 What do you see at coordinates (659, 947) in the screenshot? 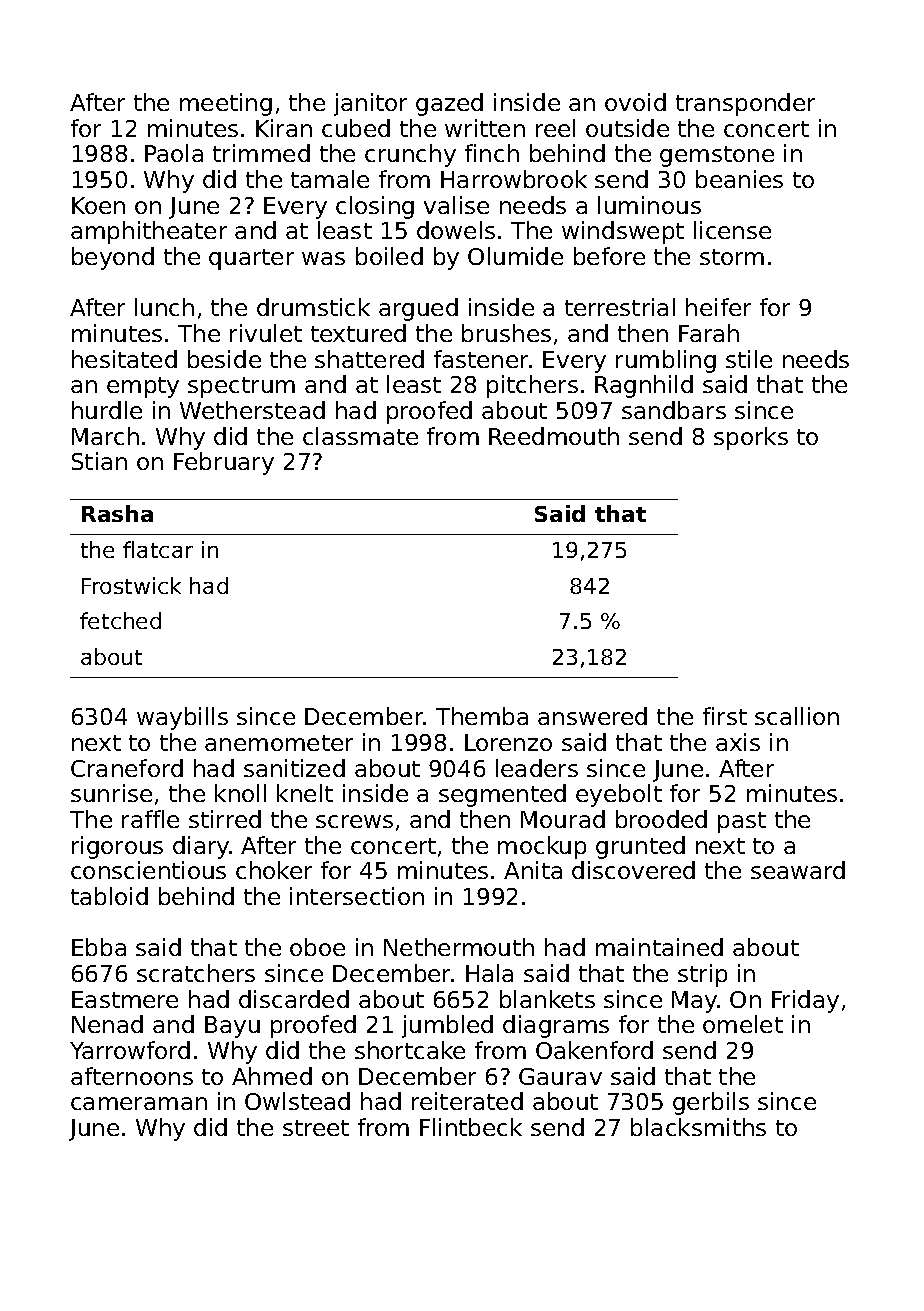
I see `maintained` at bounding box center [659, 947].
